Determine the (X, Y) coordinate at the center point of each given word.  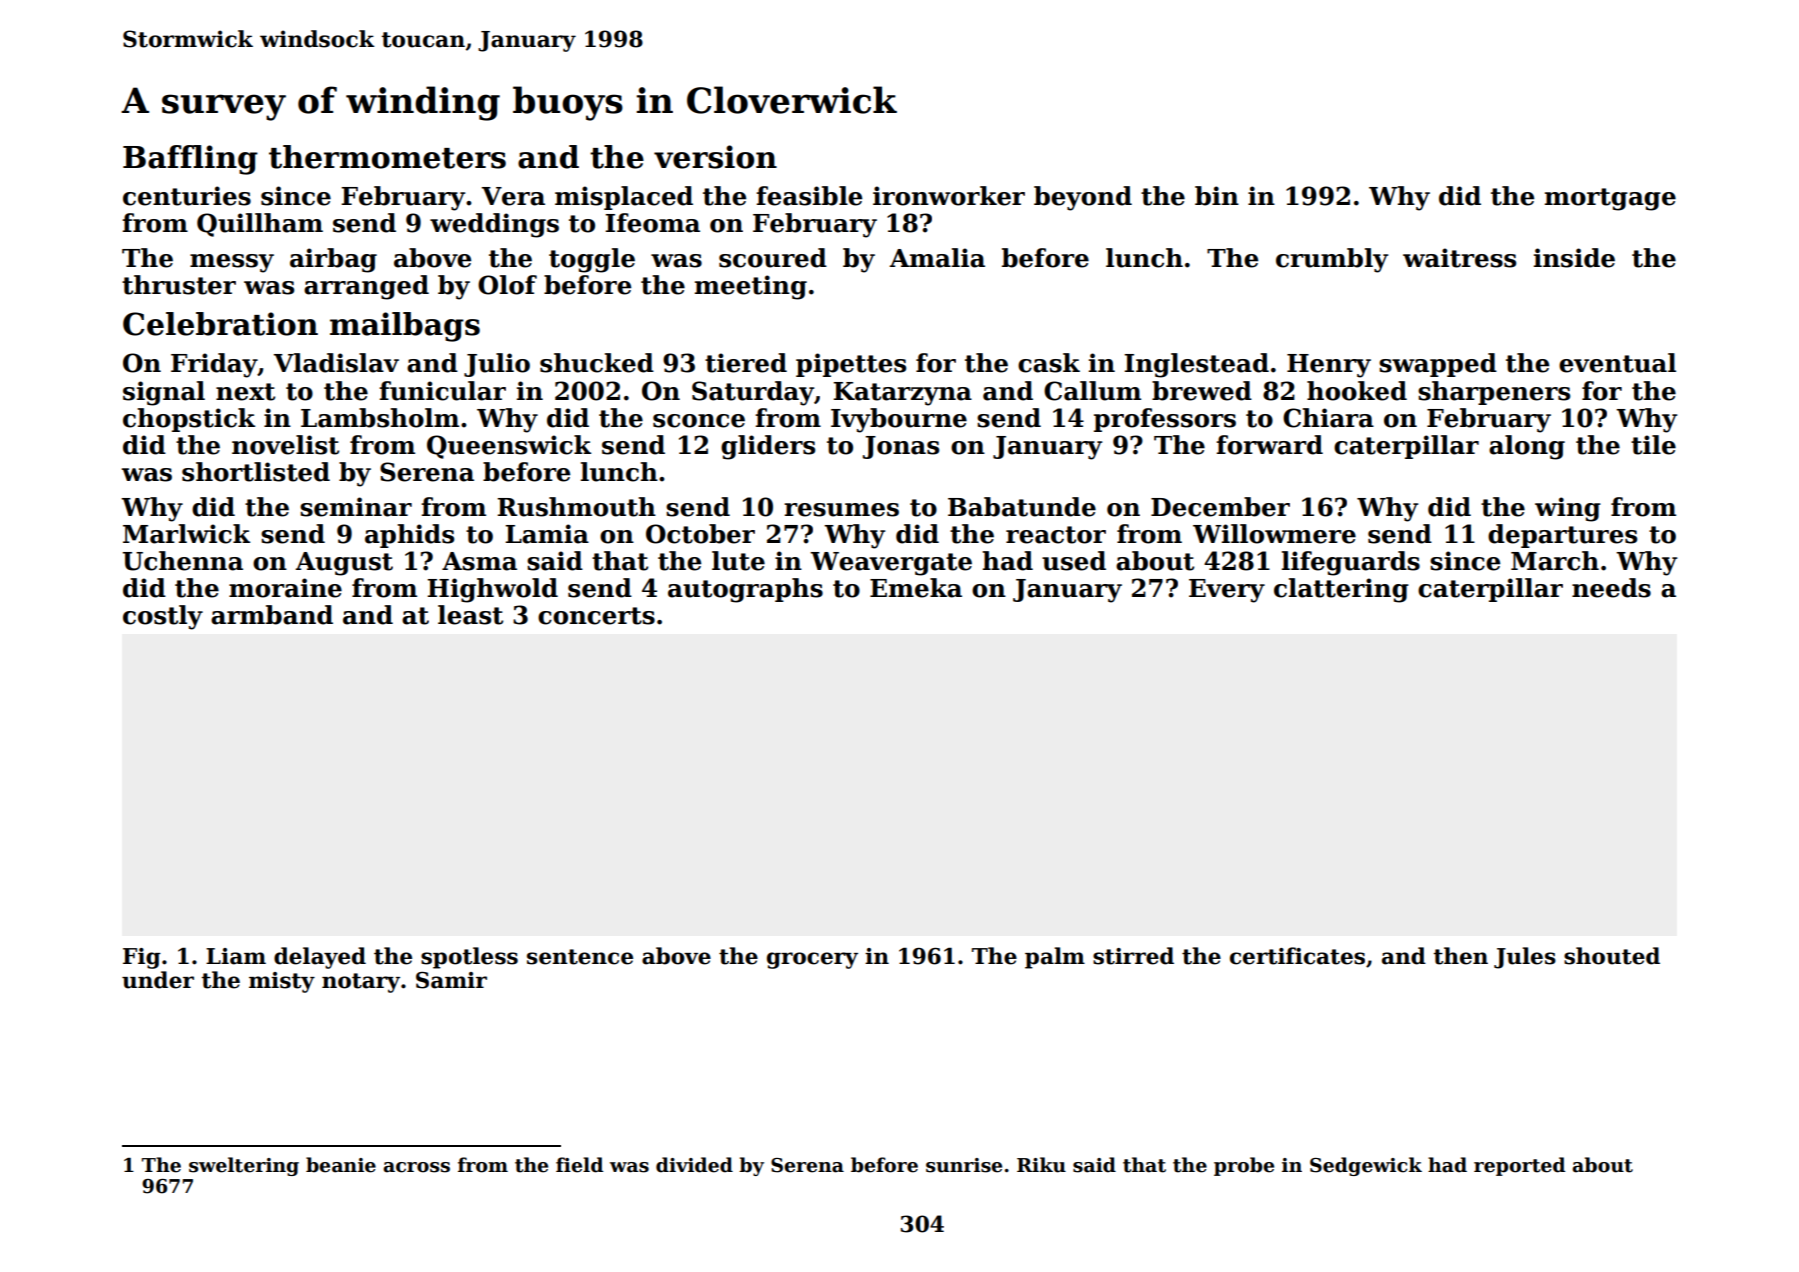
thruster (179, 285)
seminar (356, 507)
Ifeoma (652, 223)
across (416, 1167)
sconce (699, 421)
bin (1217, 196)
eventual (1617, 363)
